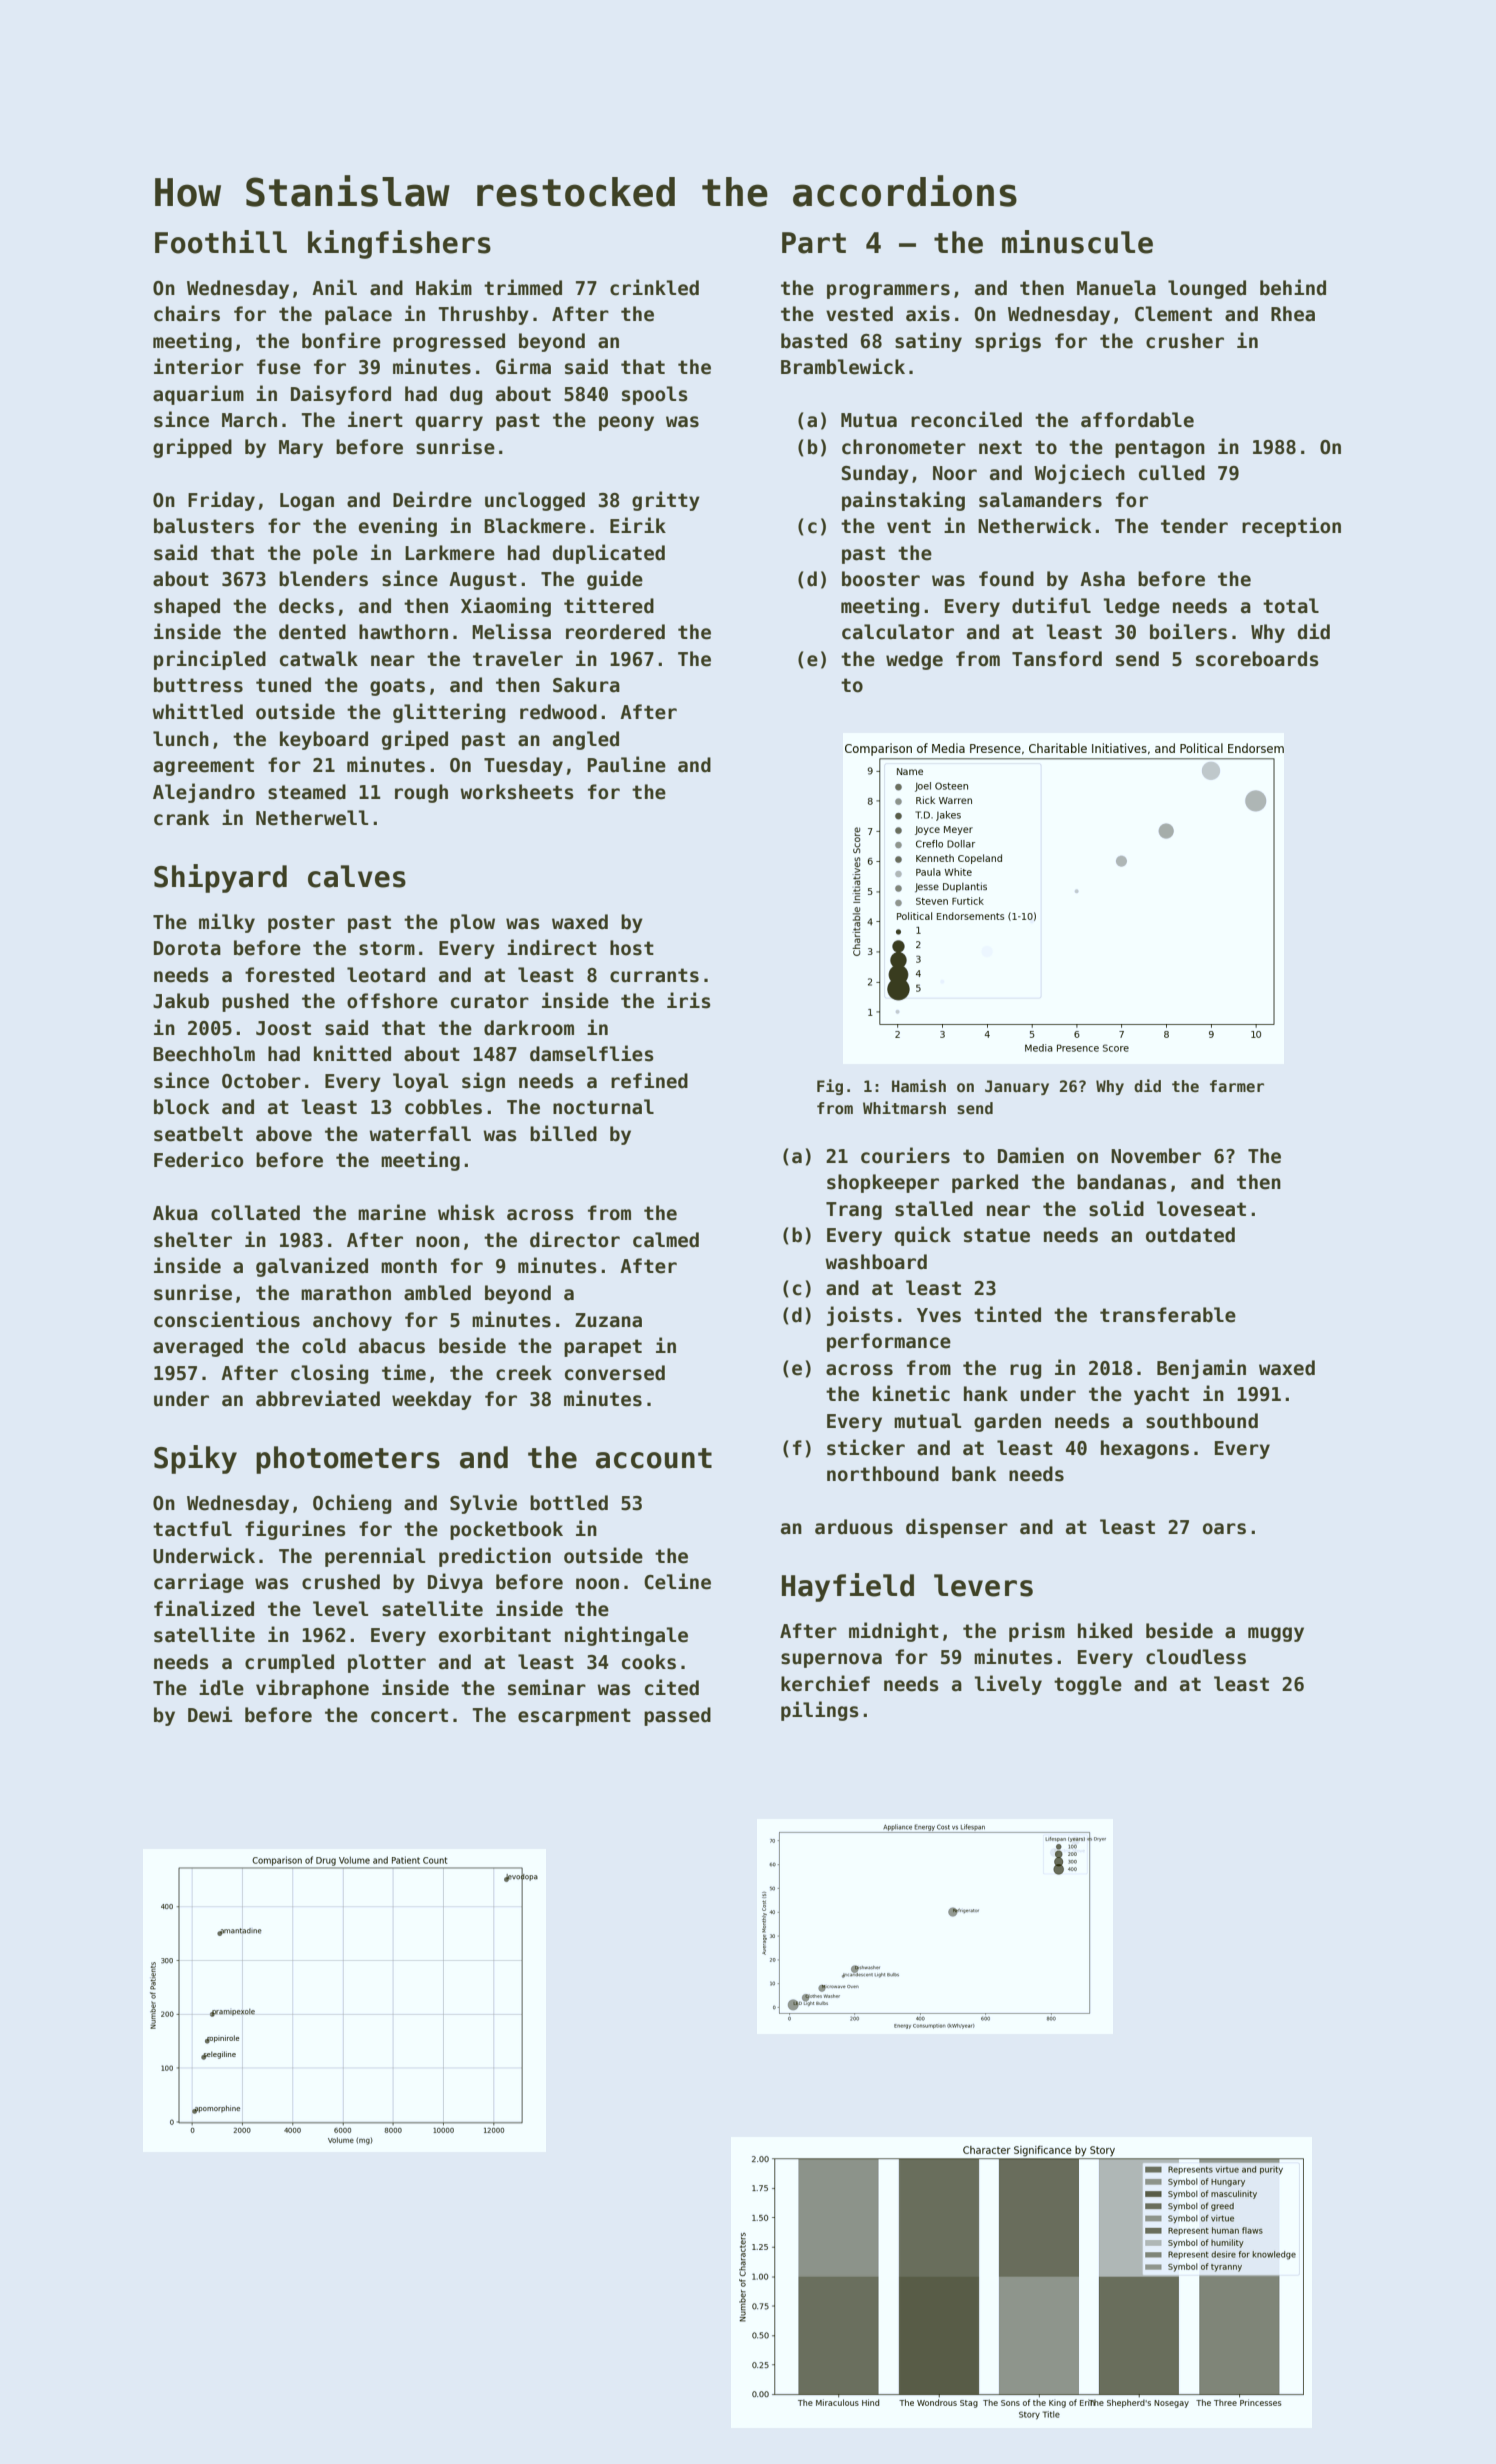 This screenshot has width=1496, height=2464. What do you see at coordinates (563, 1133) in the screenshot?
I see `billed` at bounding box center [563, 1133].
